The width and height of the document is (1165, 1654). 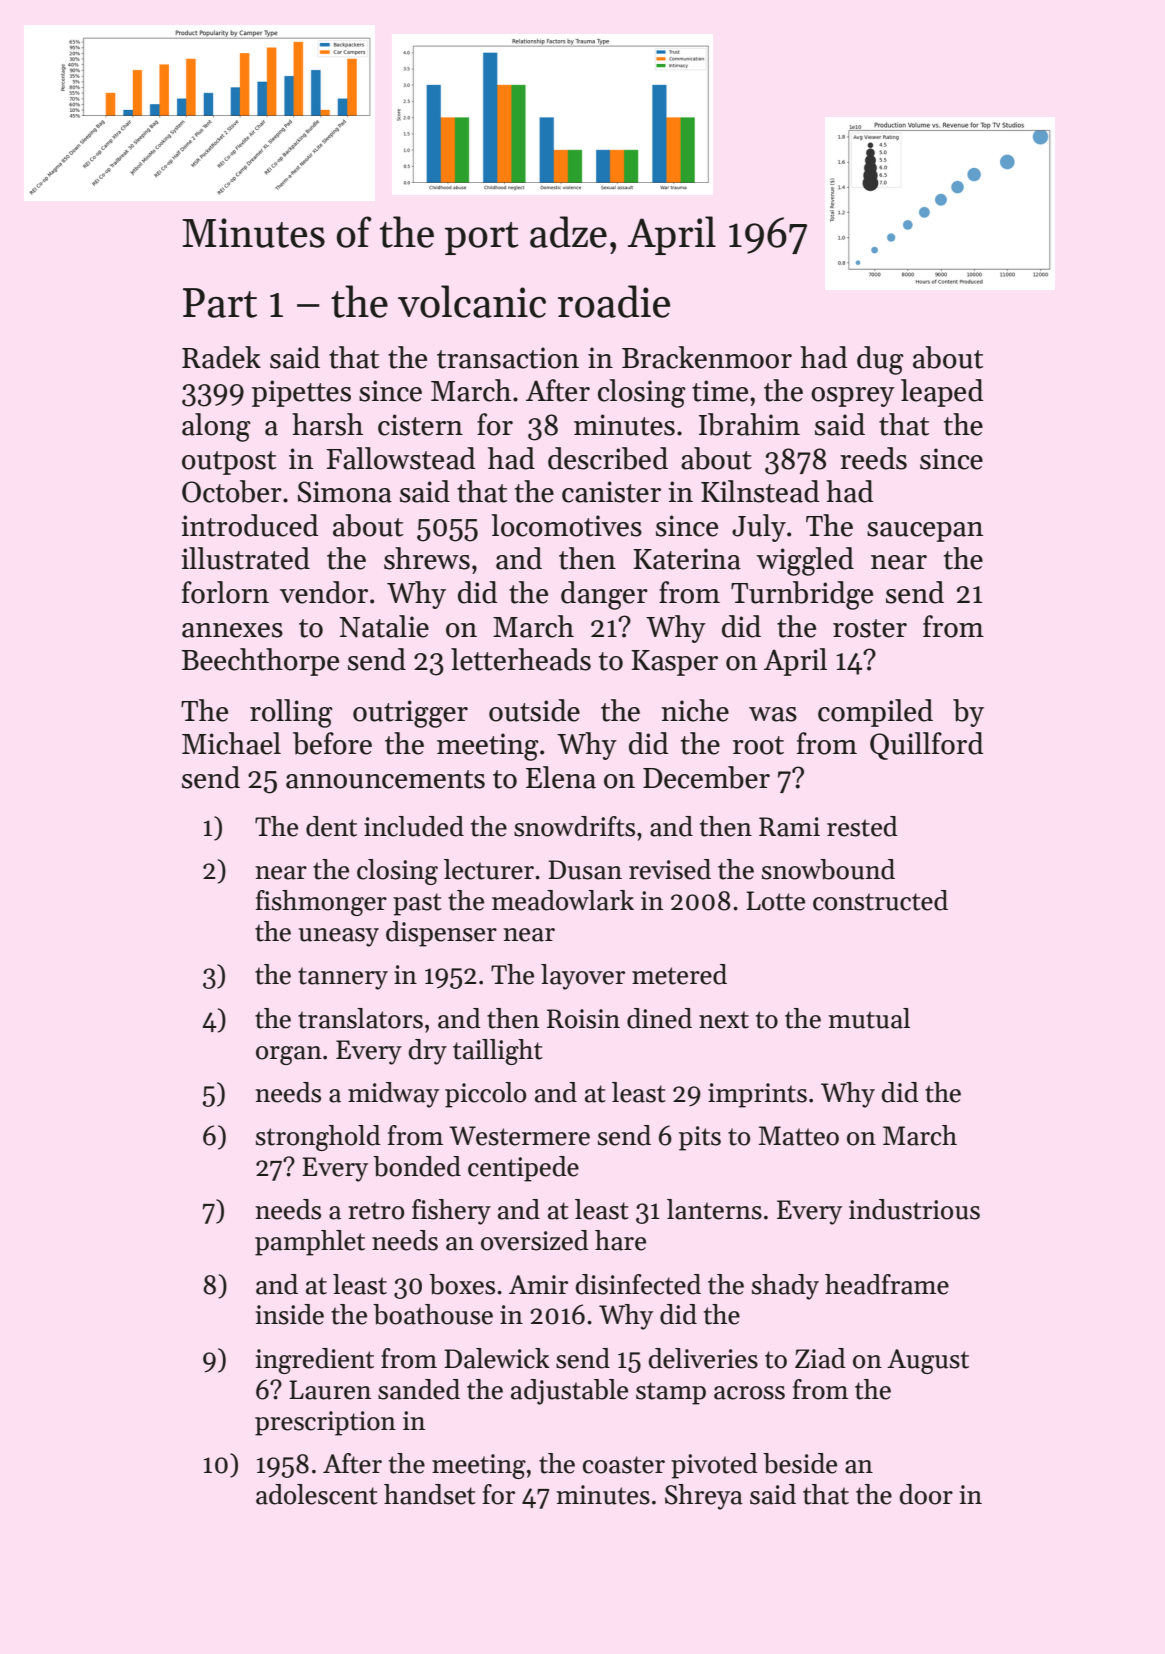 What do you see at coordinates (324, 592) in the document?
I see `vendor` at bounding box center [324, 592].
